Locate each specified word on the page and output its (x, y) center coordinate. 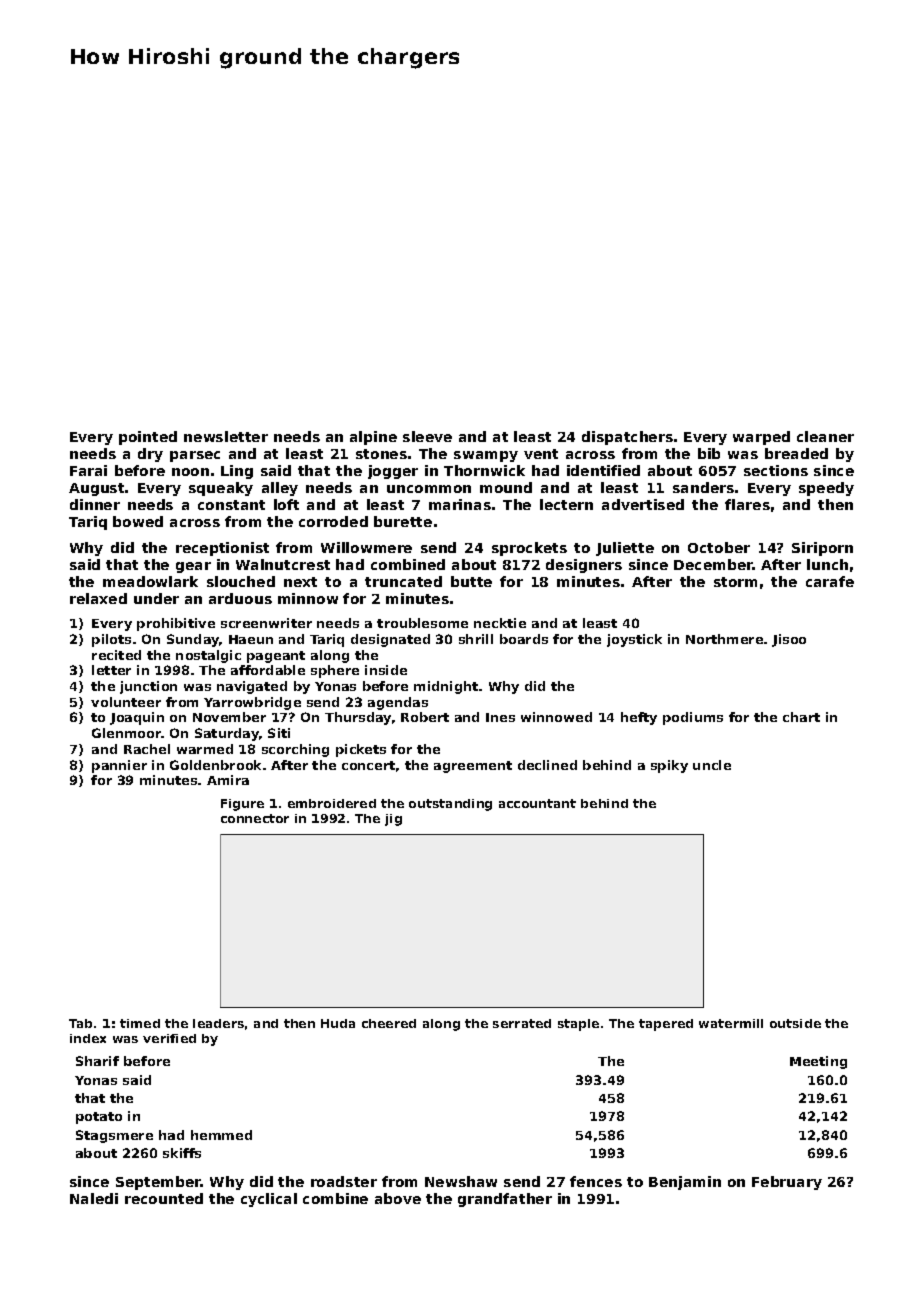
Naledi (94, 1198)
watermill (731, 1023)
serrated (522, 1023)
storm (735, 582)
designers (584, 566)
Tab (80, 1023)
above (398, 1198)
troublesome (422, 623)
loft (286, 504)
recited (116, 655)
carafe (830, 581)
